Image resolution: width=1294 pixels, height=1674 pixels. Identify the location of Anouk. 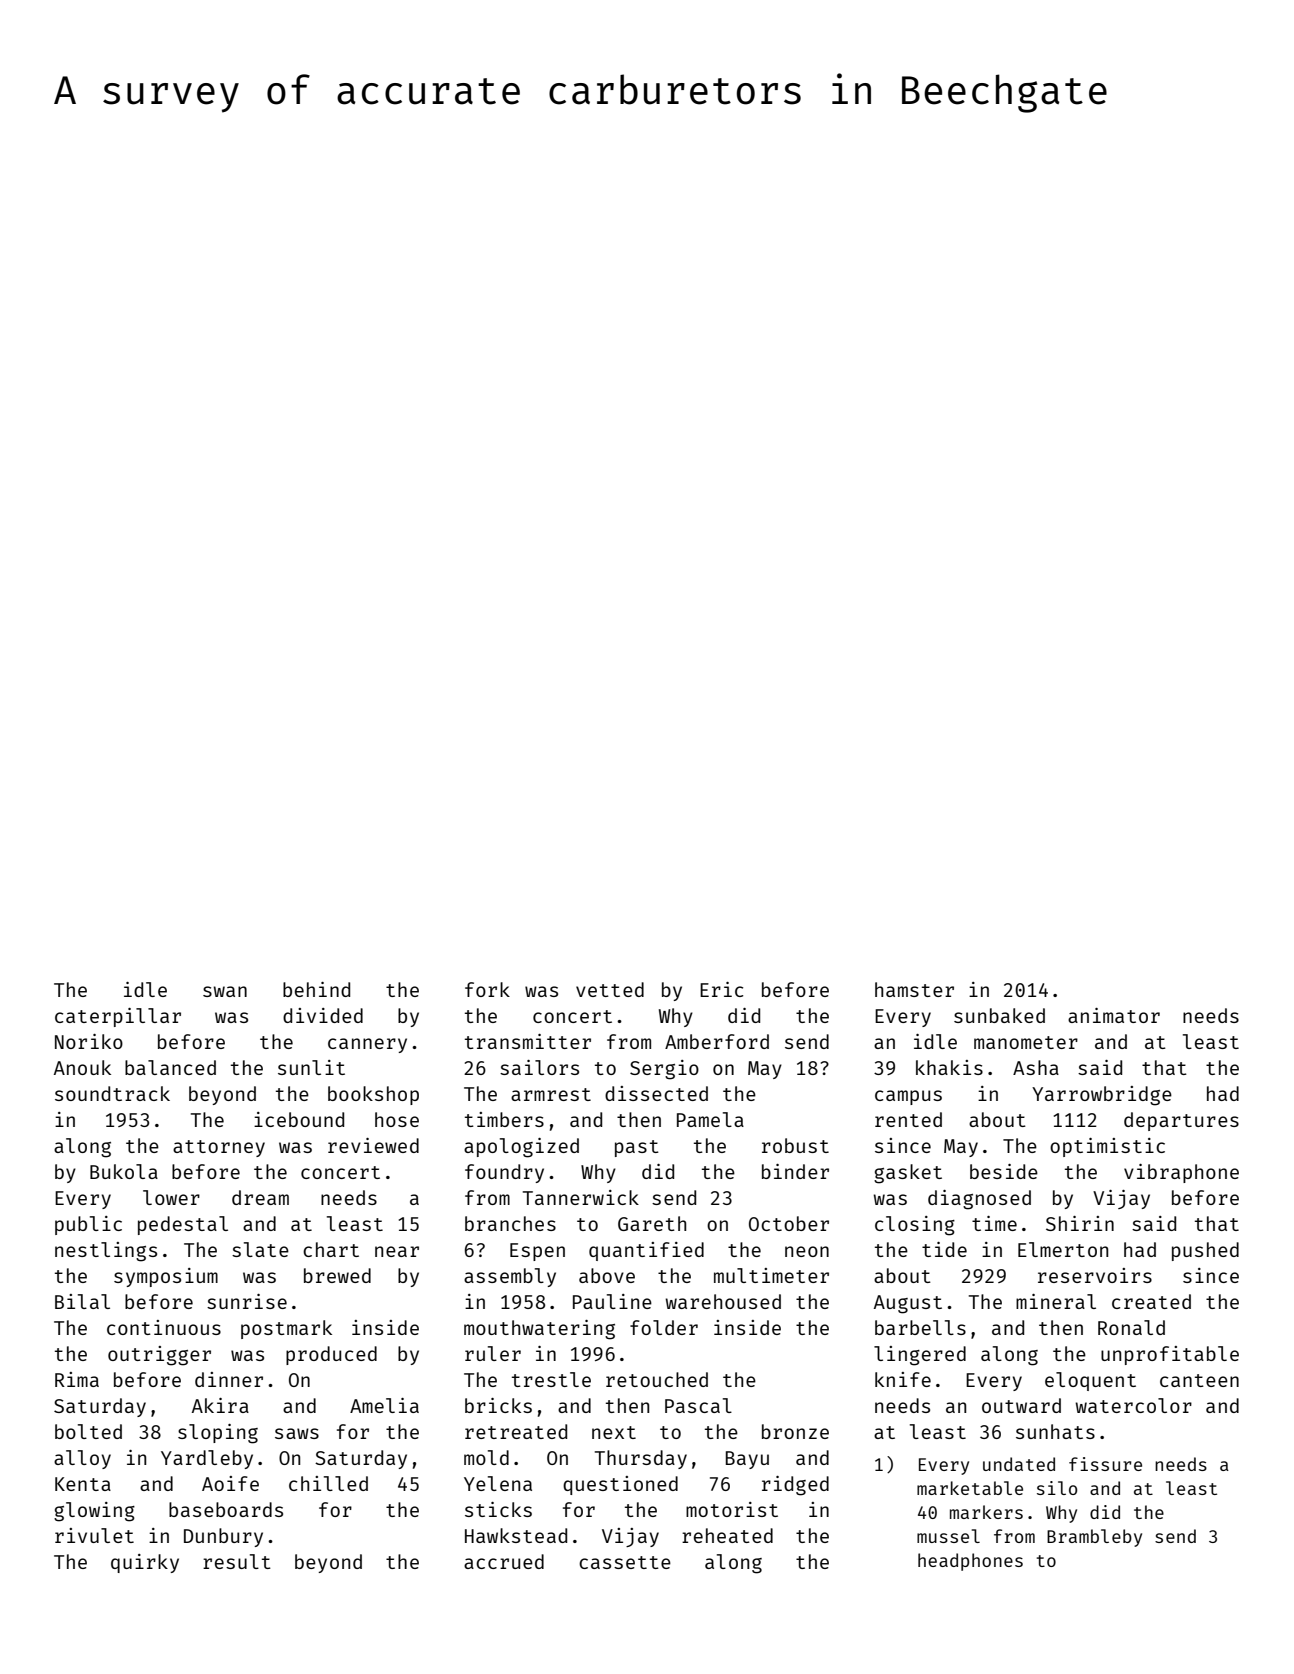
(82, 1067).
